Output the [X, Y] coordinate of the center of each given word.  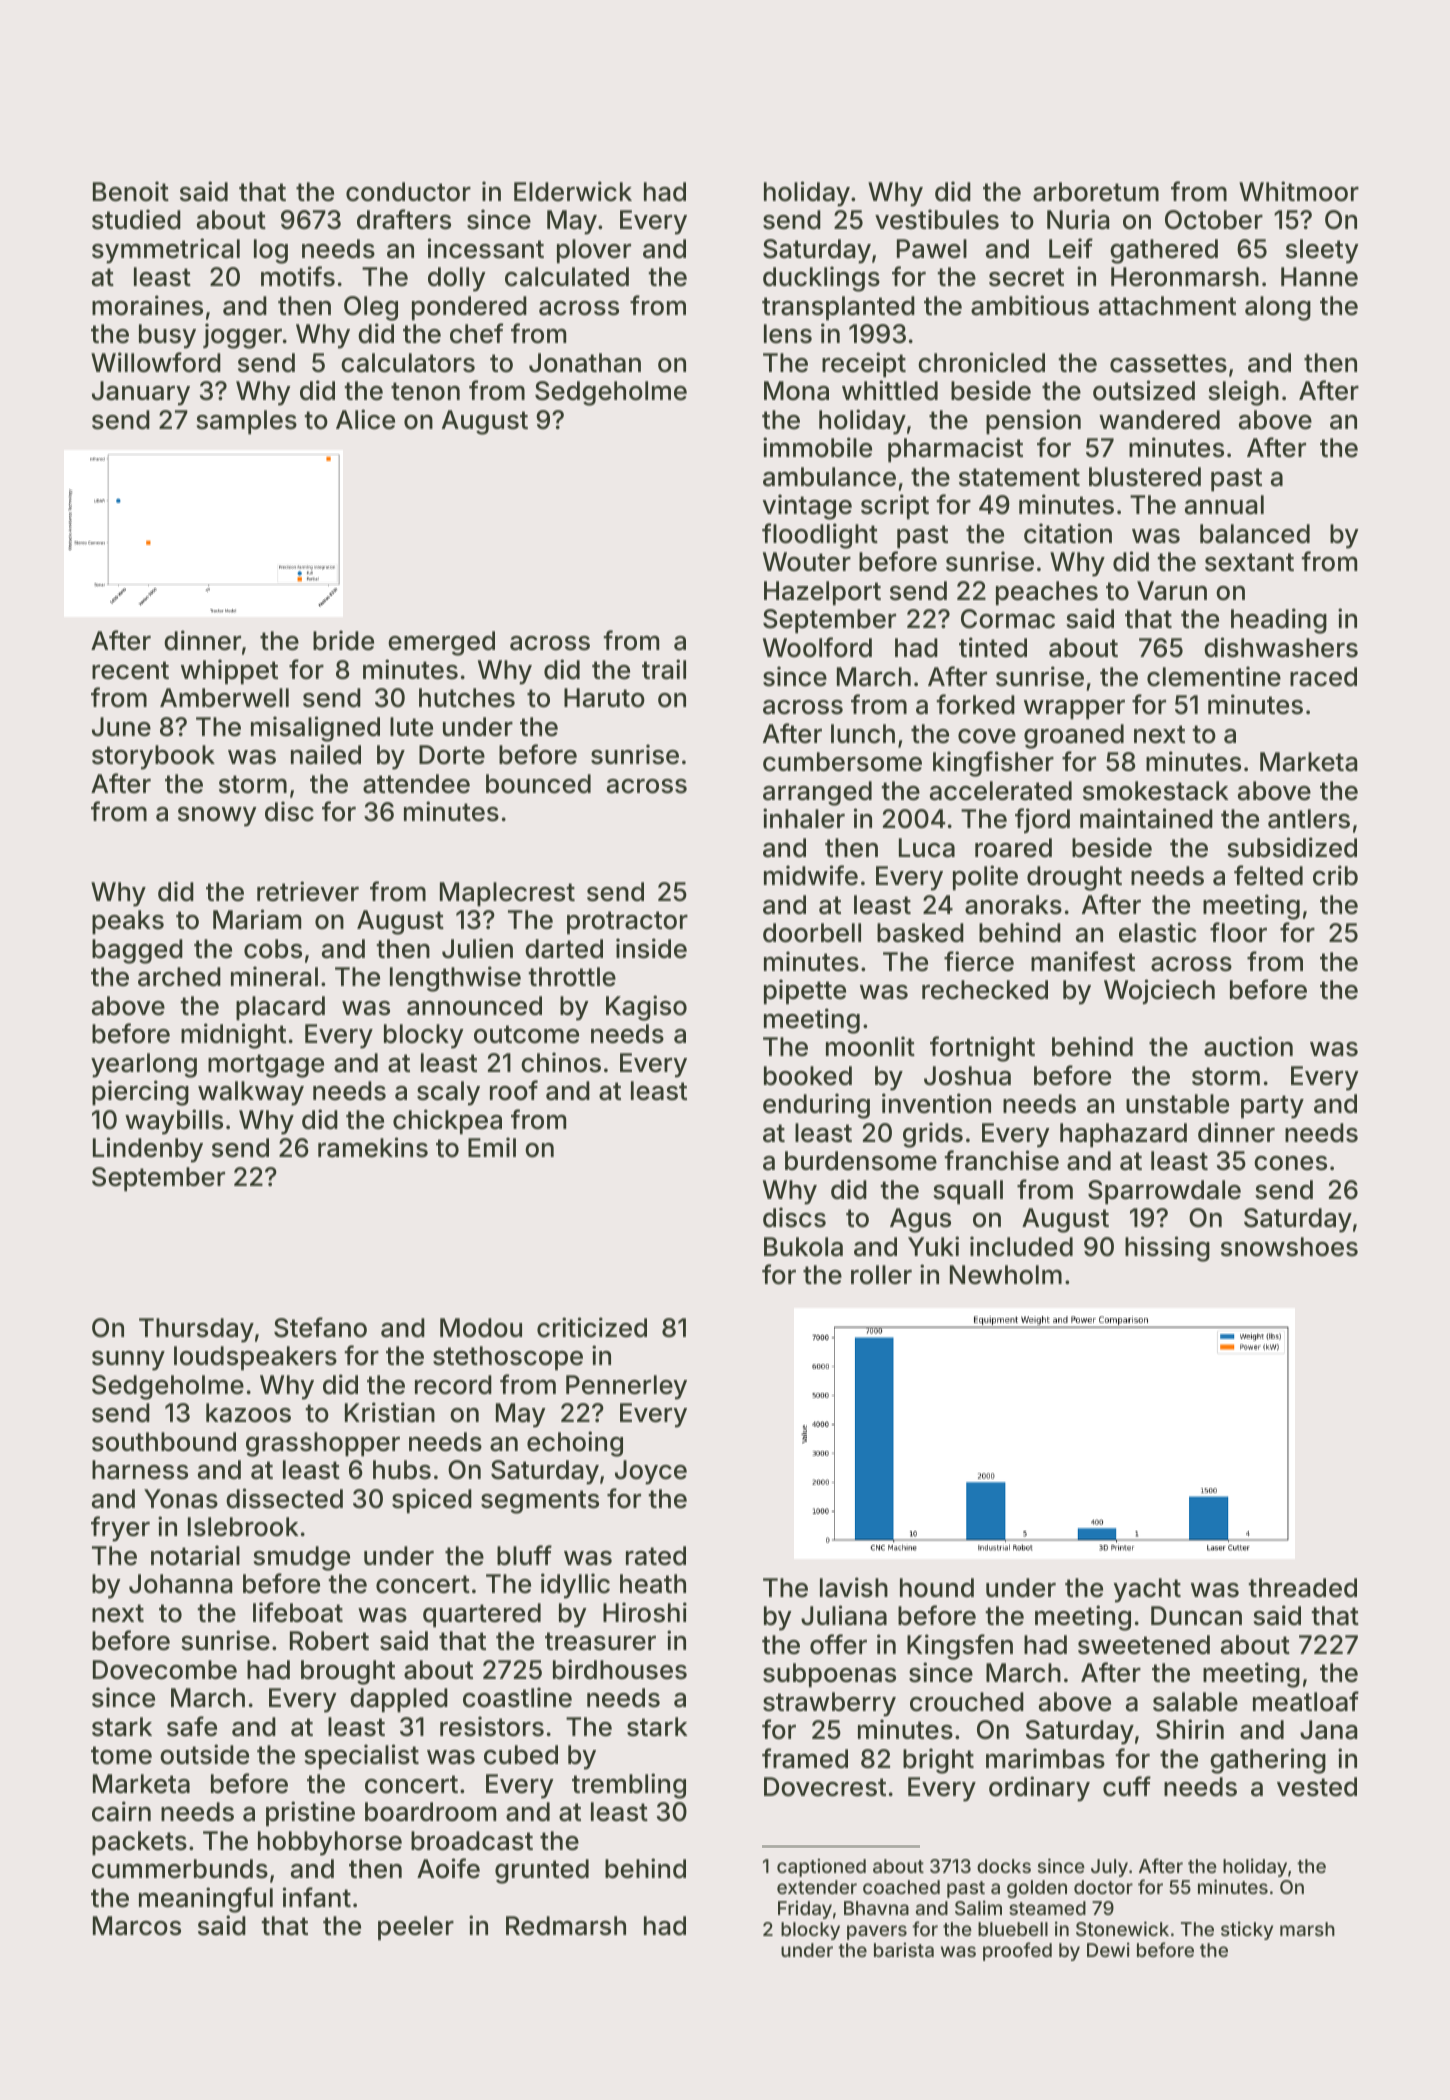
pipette [805, 992]
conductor [408, 192]
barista [904, 1949]
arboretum [1096, 192]
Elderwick [573, 191]
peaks [128, 922]
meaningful [206, 1900]
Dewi [1108, 1949]
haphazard [1123, 1135]
